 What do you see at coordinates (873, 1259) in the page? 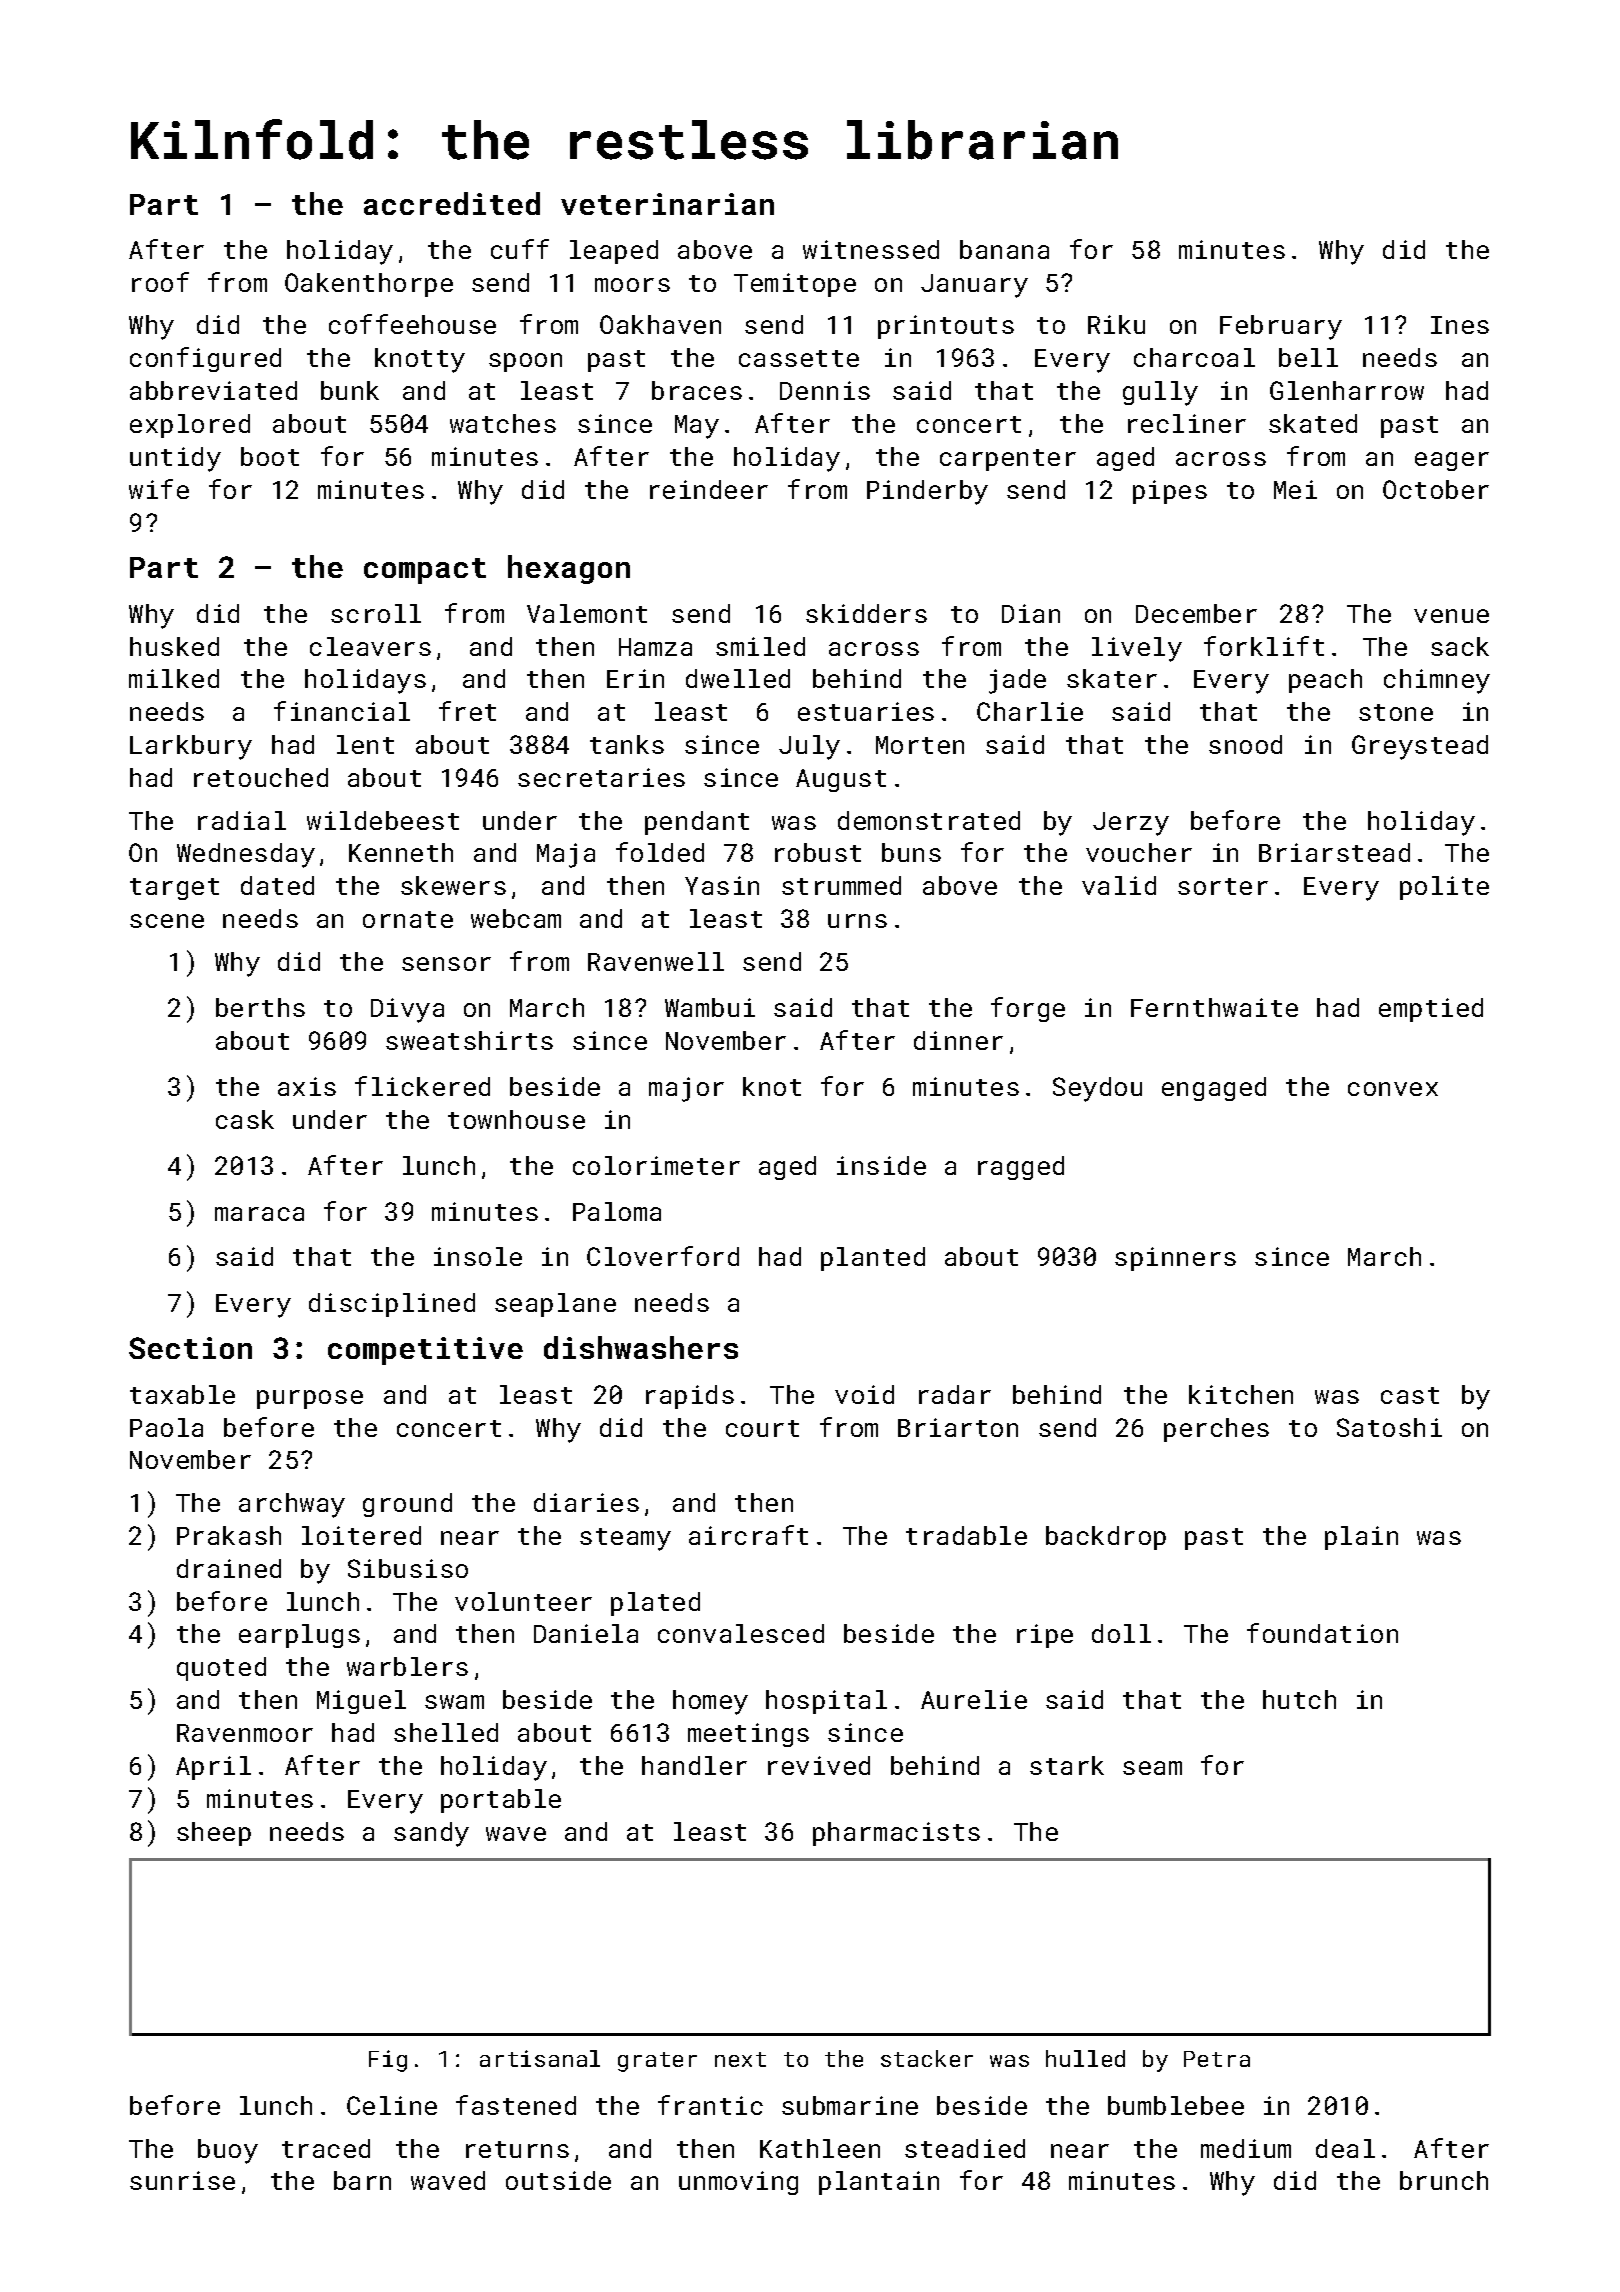
I see `planted` at bounding box center [873, 1259].
